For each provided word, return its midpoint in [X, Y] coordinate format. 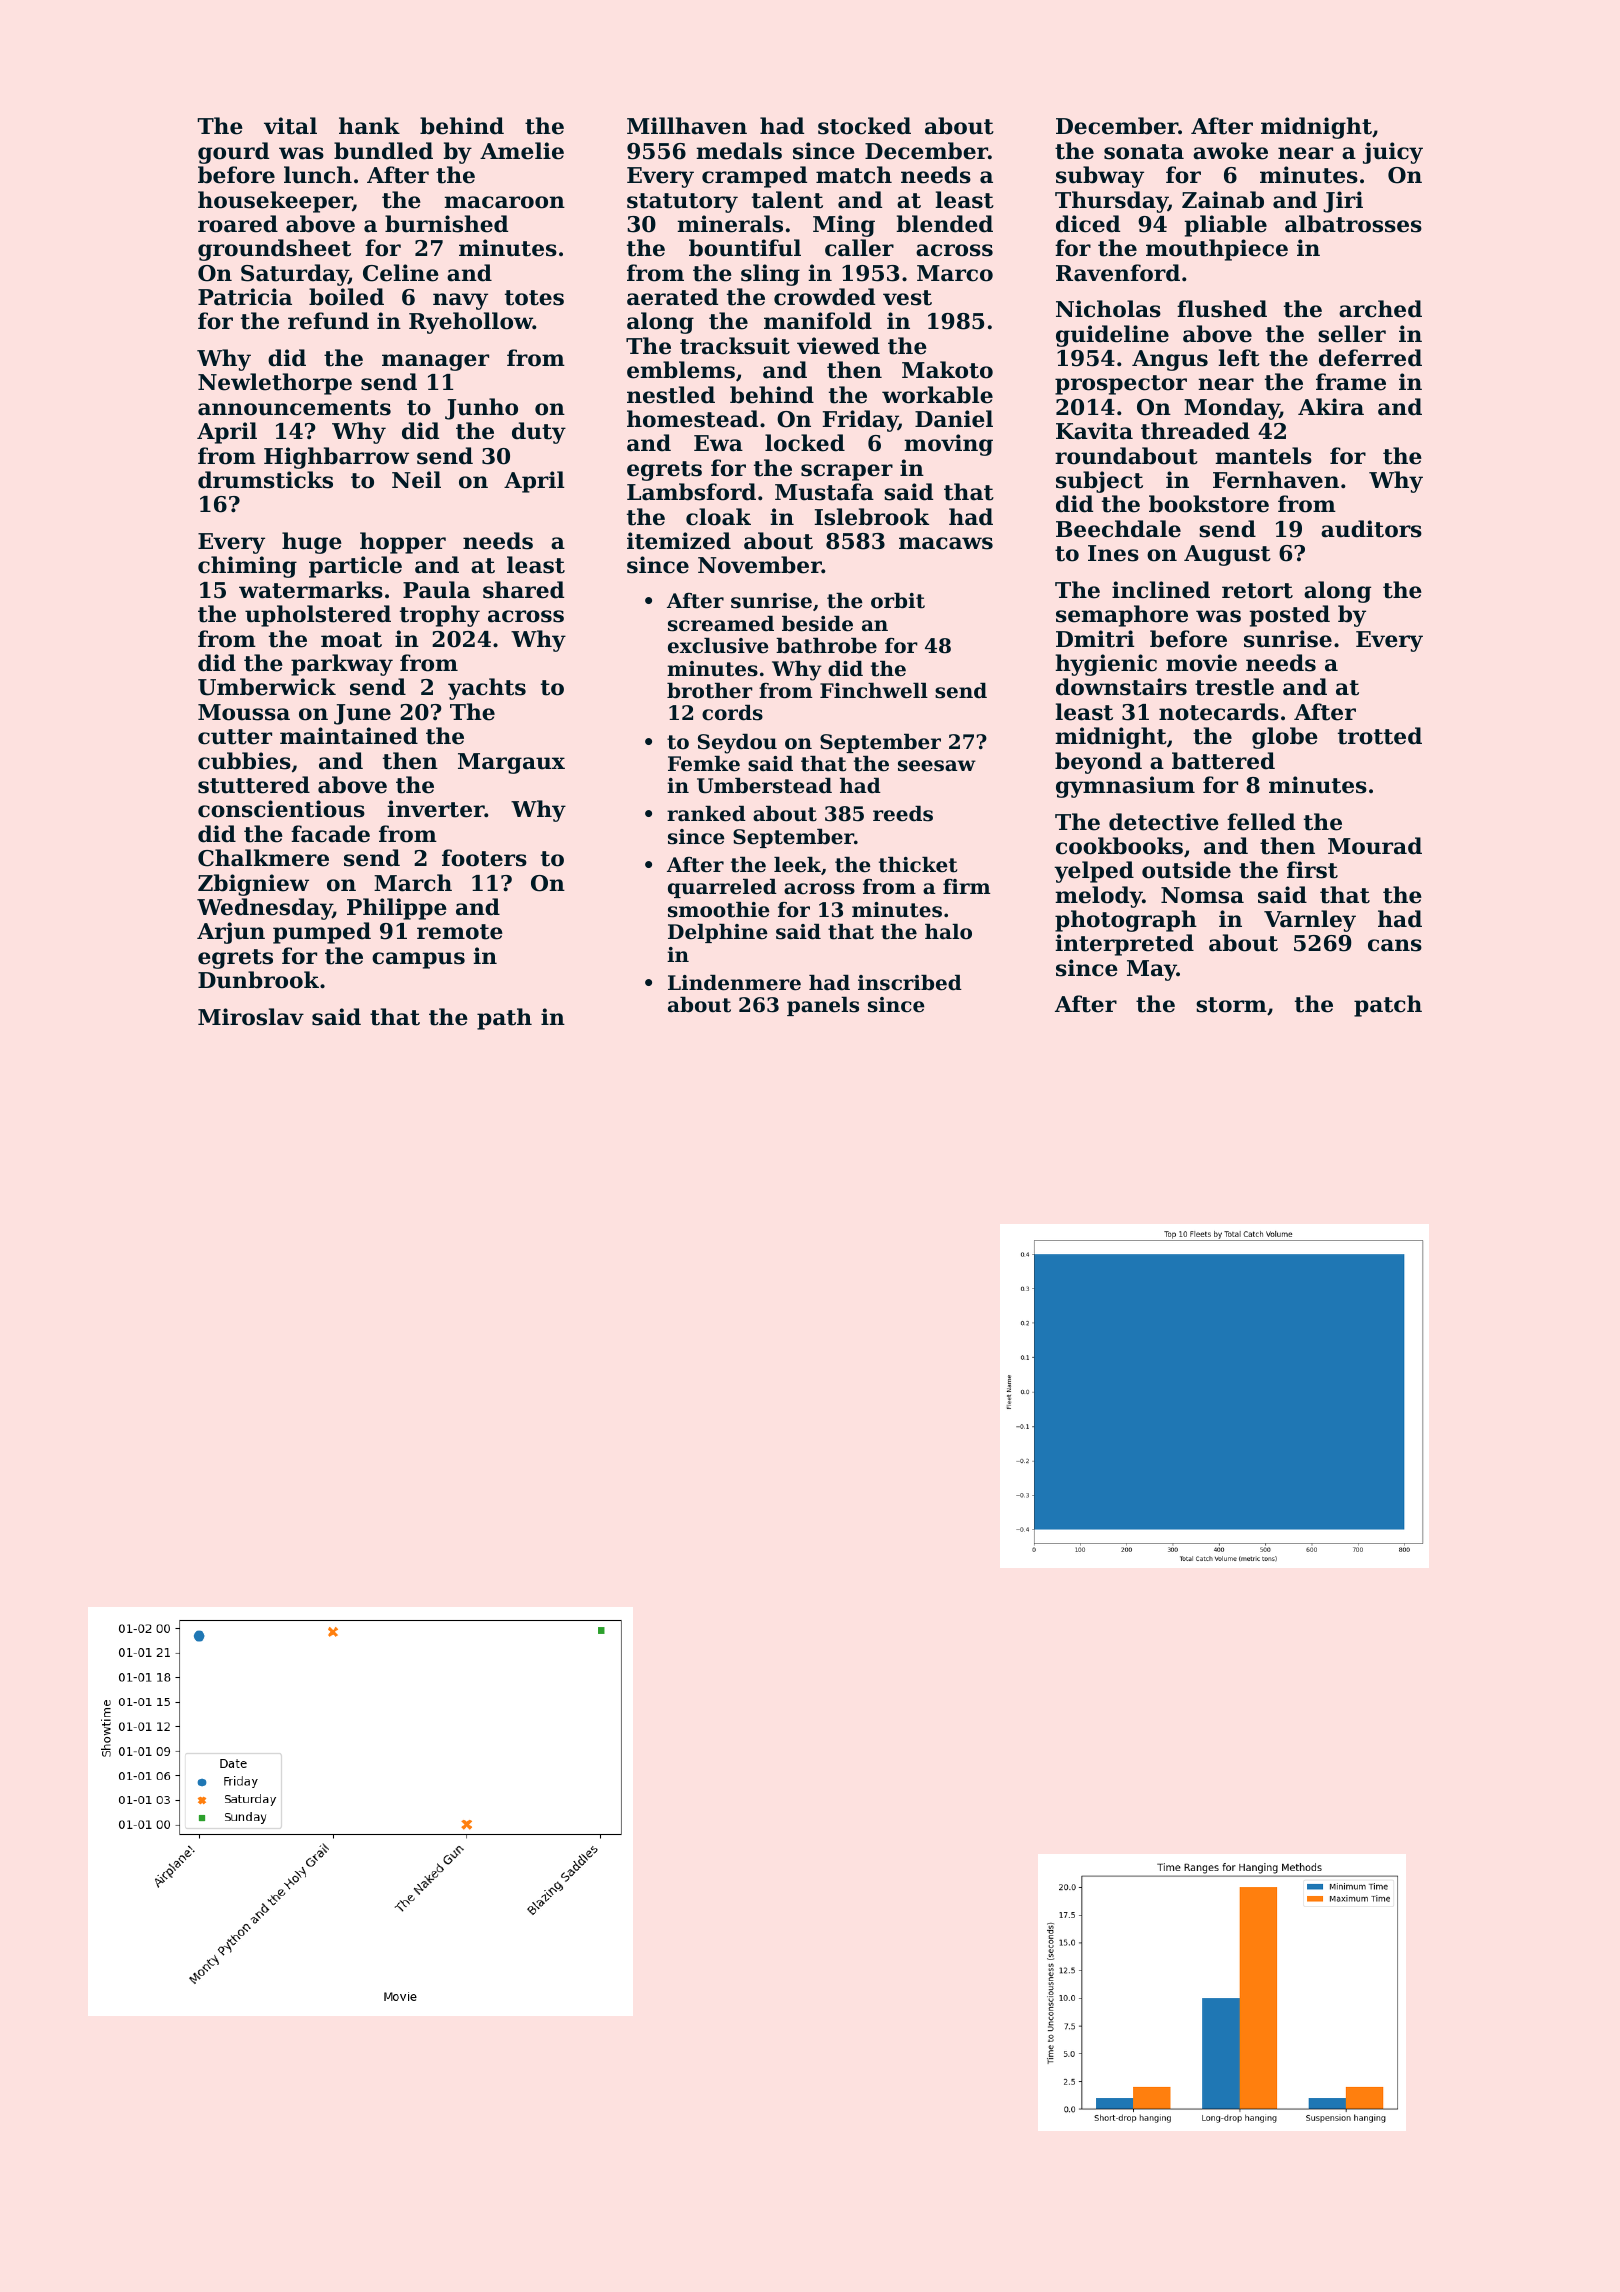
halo [948, 932]
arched [1380, 309]
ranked [706, 814]
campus [418, 960]
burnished [446, 224]
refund [328, 321]
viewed [838, 346]
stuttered [254, 785]
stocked [864, 126]
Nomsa [1202, 895]
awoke [1230, 151]
